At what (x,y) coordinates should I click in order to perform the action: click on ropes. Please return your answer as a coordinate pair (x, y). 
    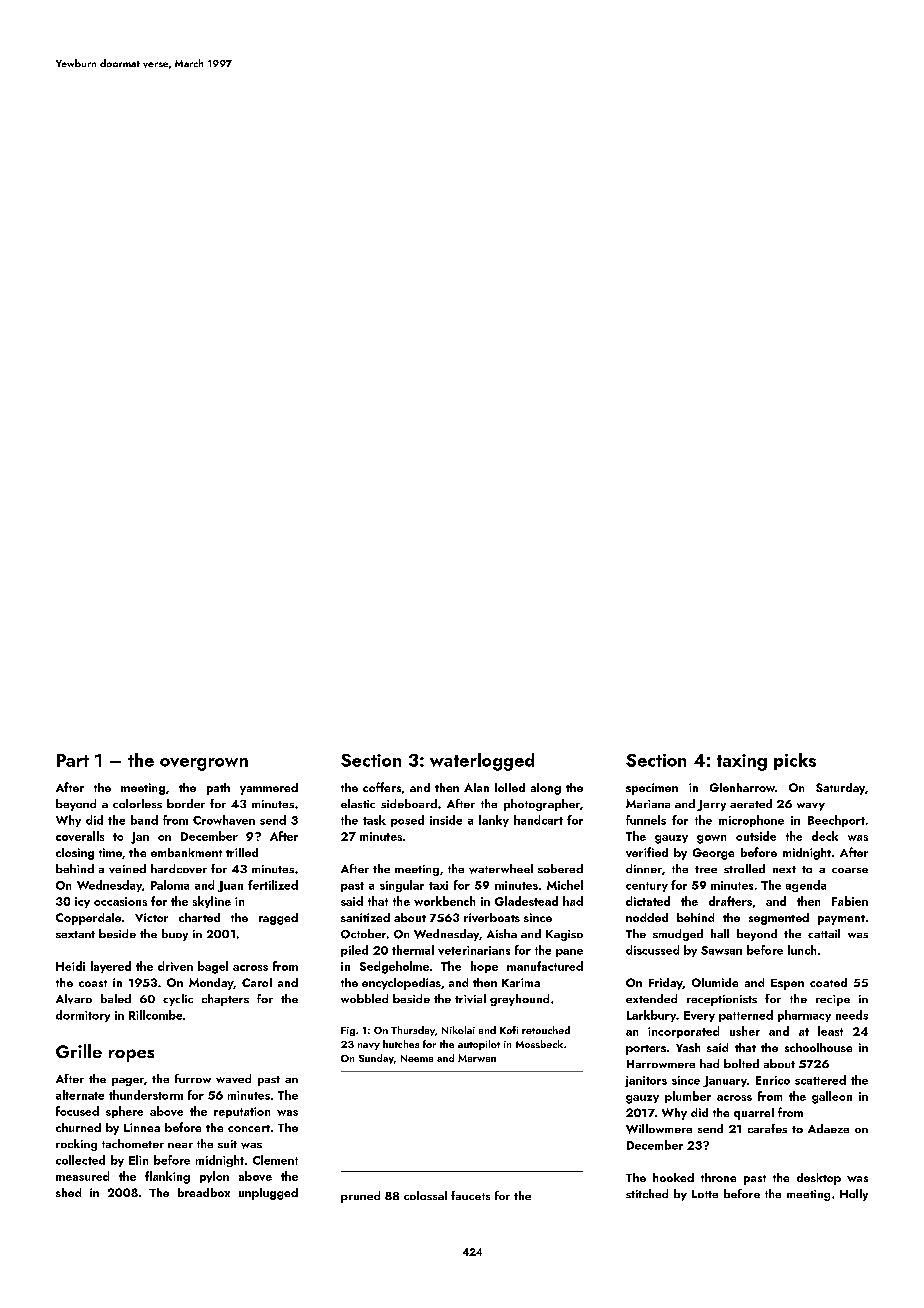
    Looking at the image, I should click on (131, 1055).
